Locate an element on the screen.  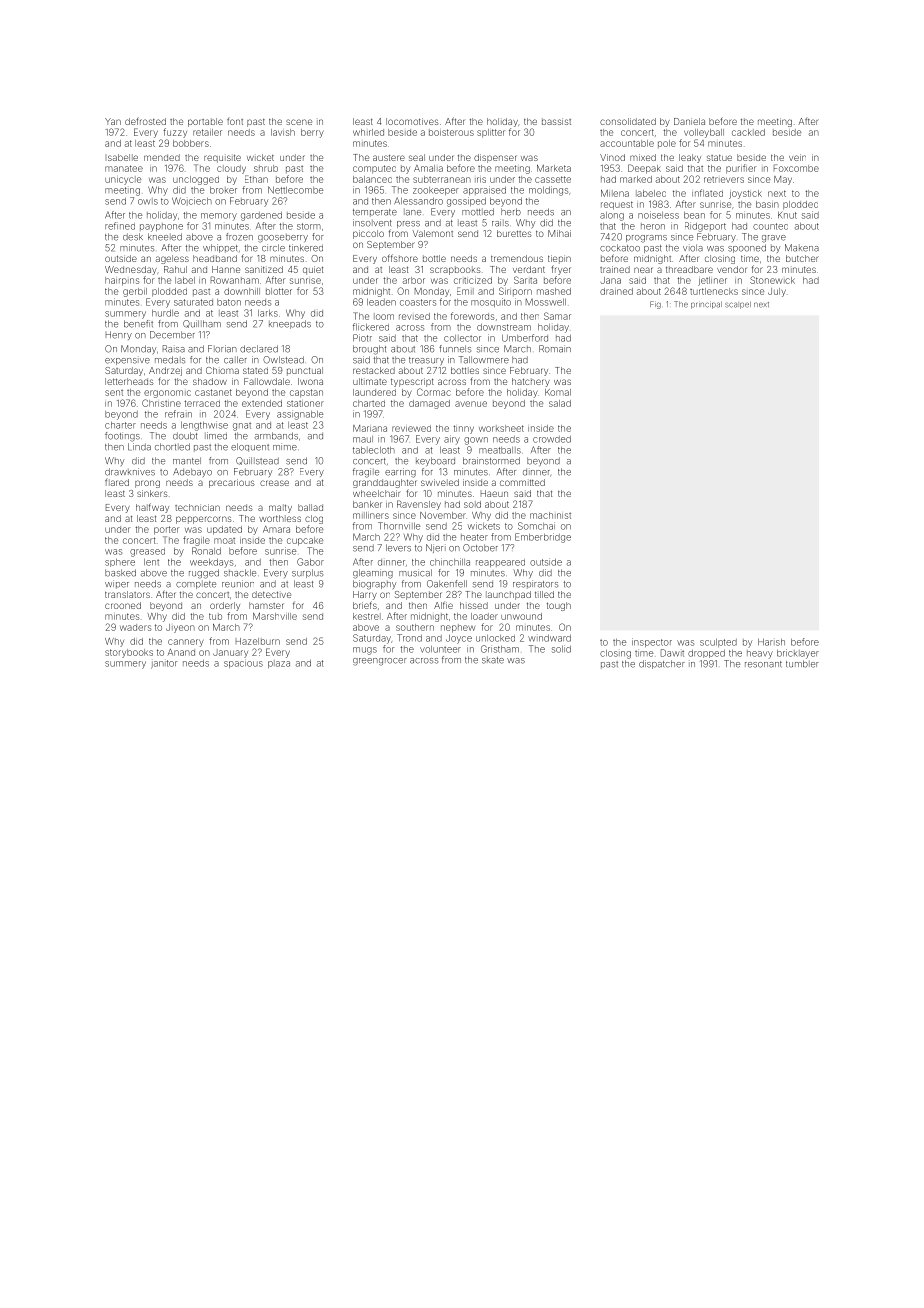
requisite is located at coordinates (222, 158).
